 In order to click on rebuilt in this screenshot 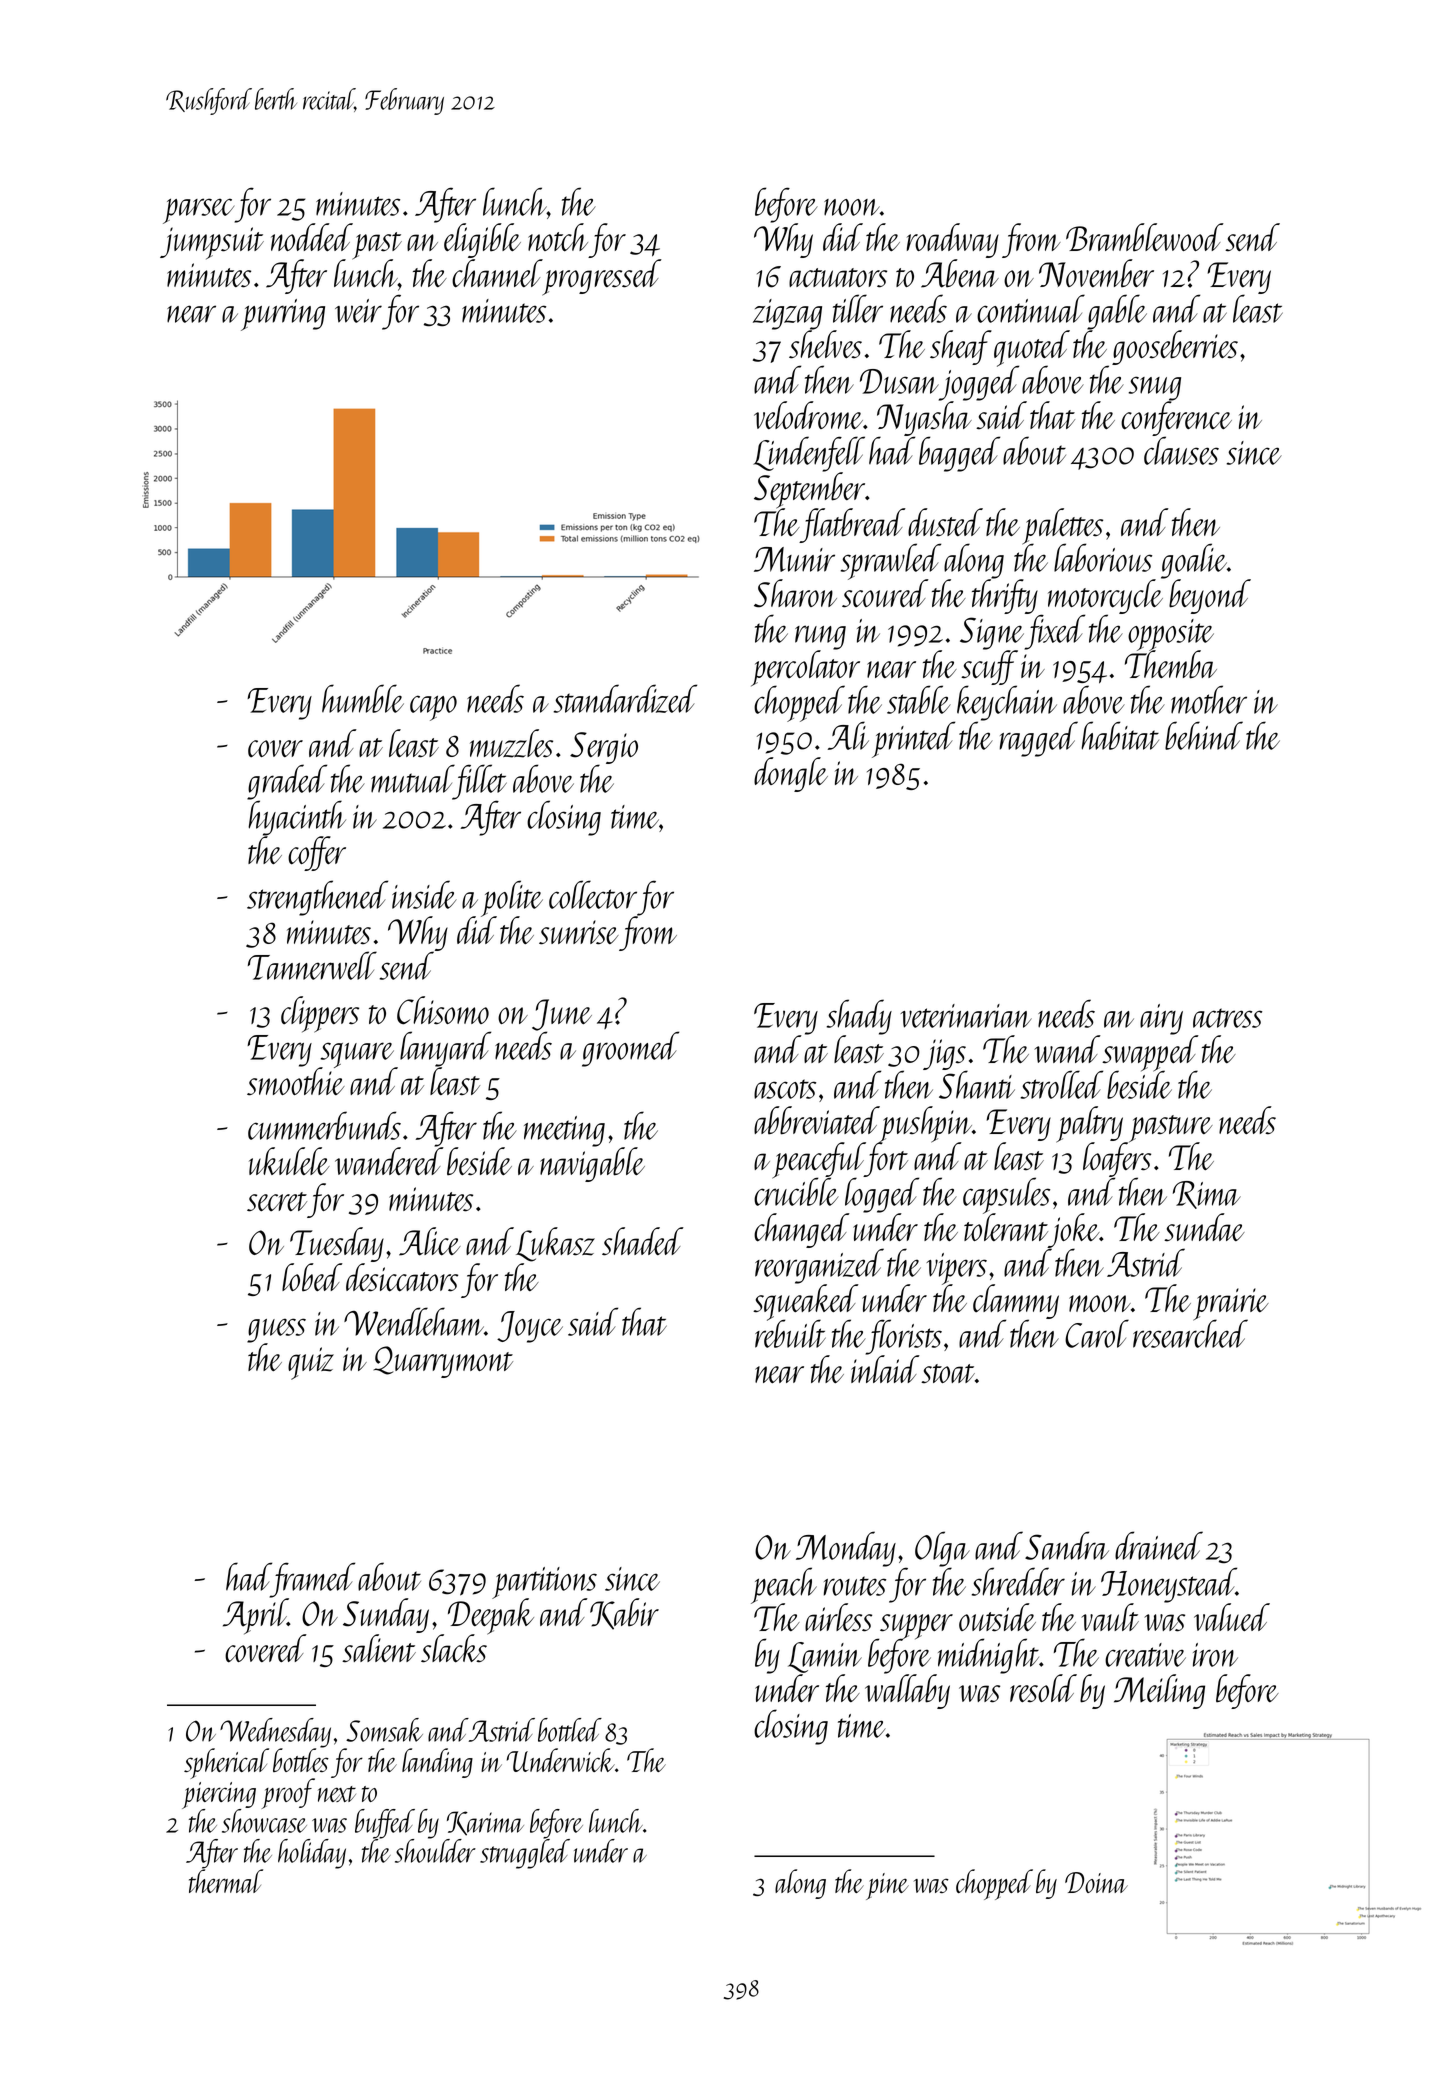, I will do `click(790, 1334)`.
